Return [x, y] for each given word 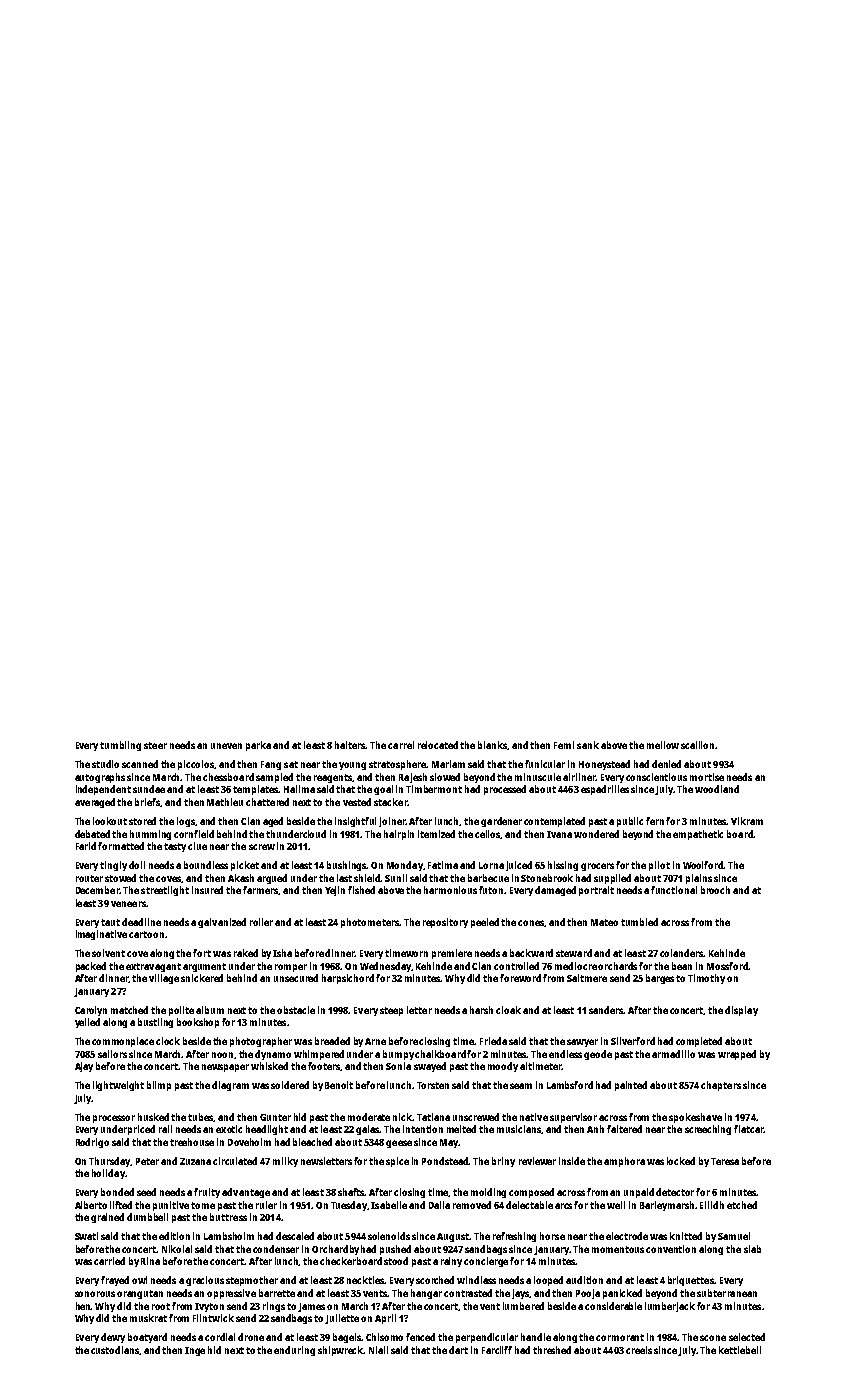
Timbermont [434, 789]
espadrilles [605, 790]
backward [531, 953]
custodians [115, 1350]
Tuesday [349, 1206]
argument [204, 967]
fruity [207, 1193]
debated [92, 834]
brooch [715, 890]
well [616, 1205]
